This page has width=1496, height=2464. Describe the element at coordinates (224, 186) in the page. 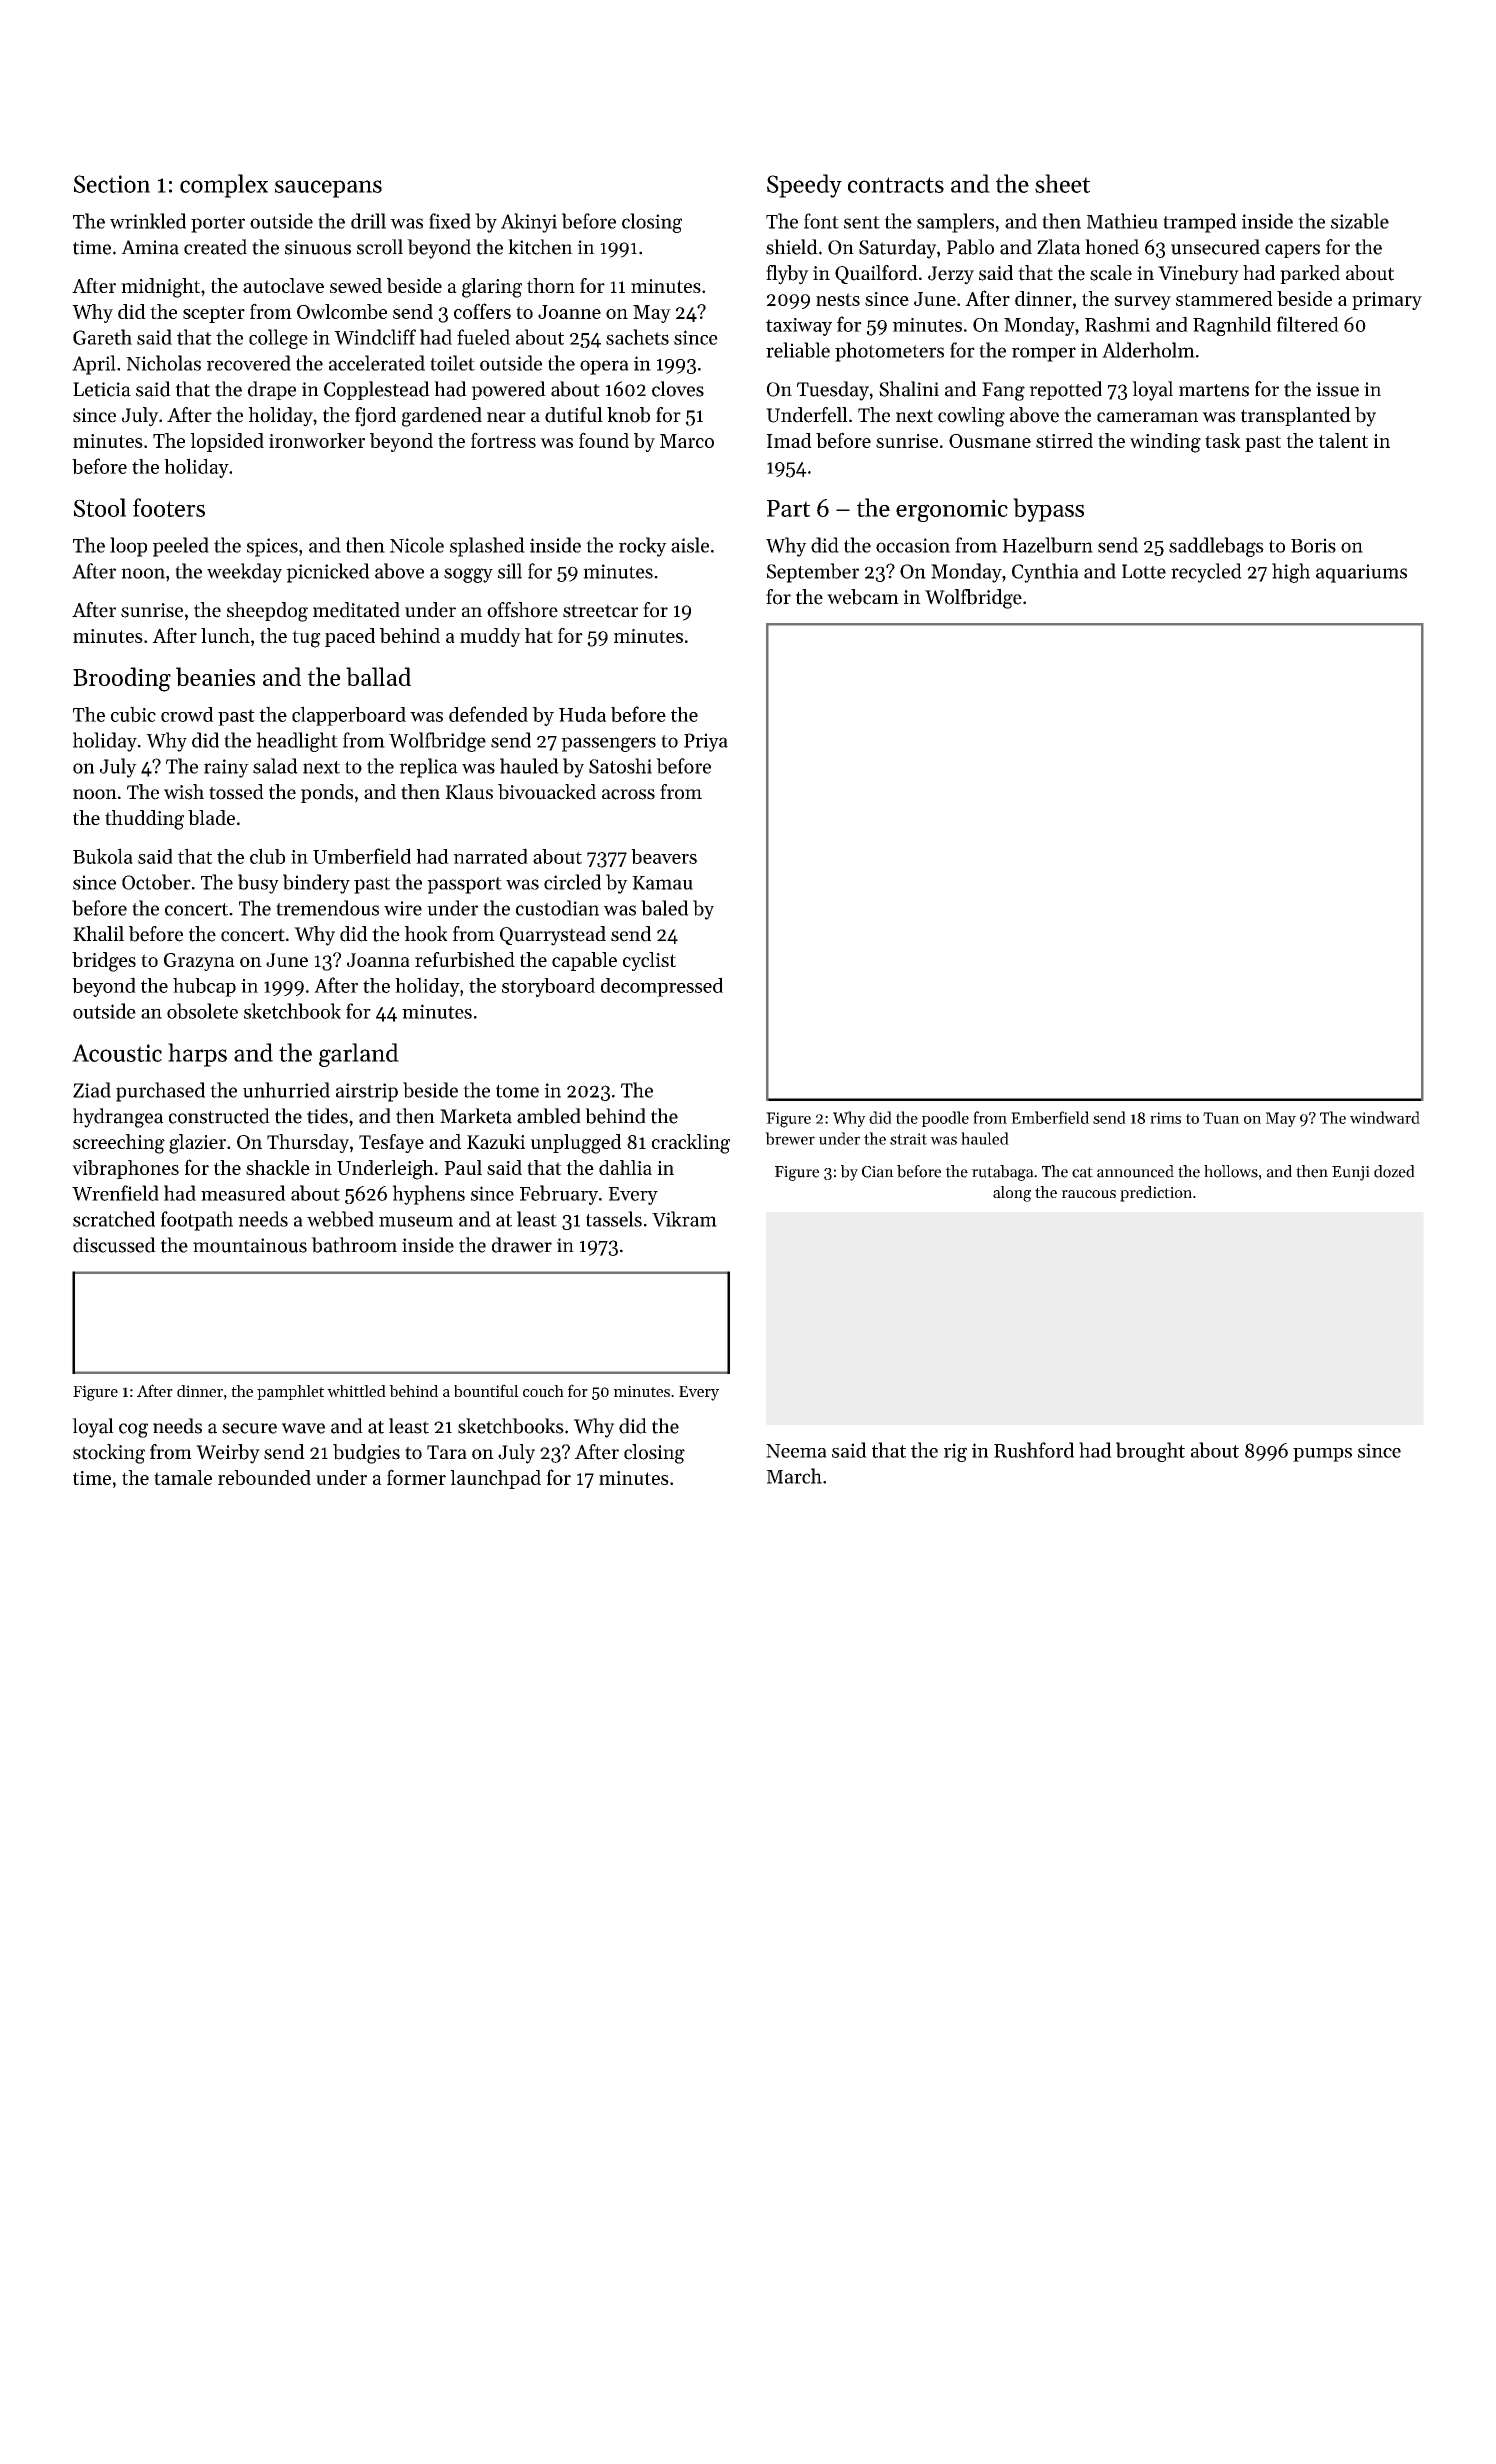

I see `complex` at that location.
